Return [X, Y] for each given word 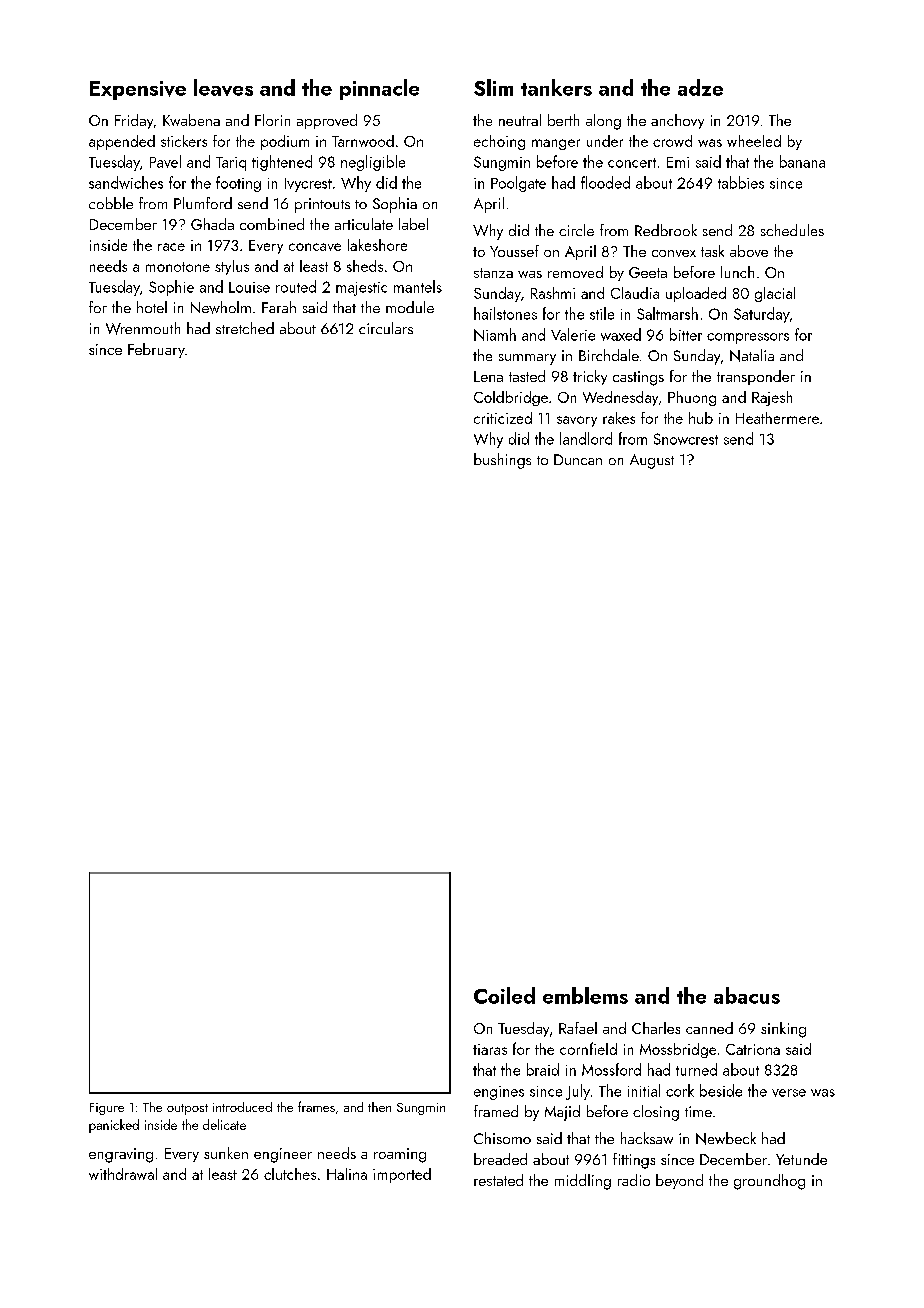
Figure [107, 1109]
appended [122, 142]
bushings [502, 461]
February [156, 350]
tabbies [741, 182]
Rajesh [772, 398]
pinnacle [379, 89]
